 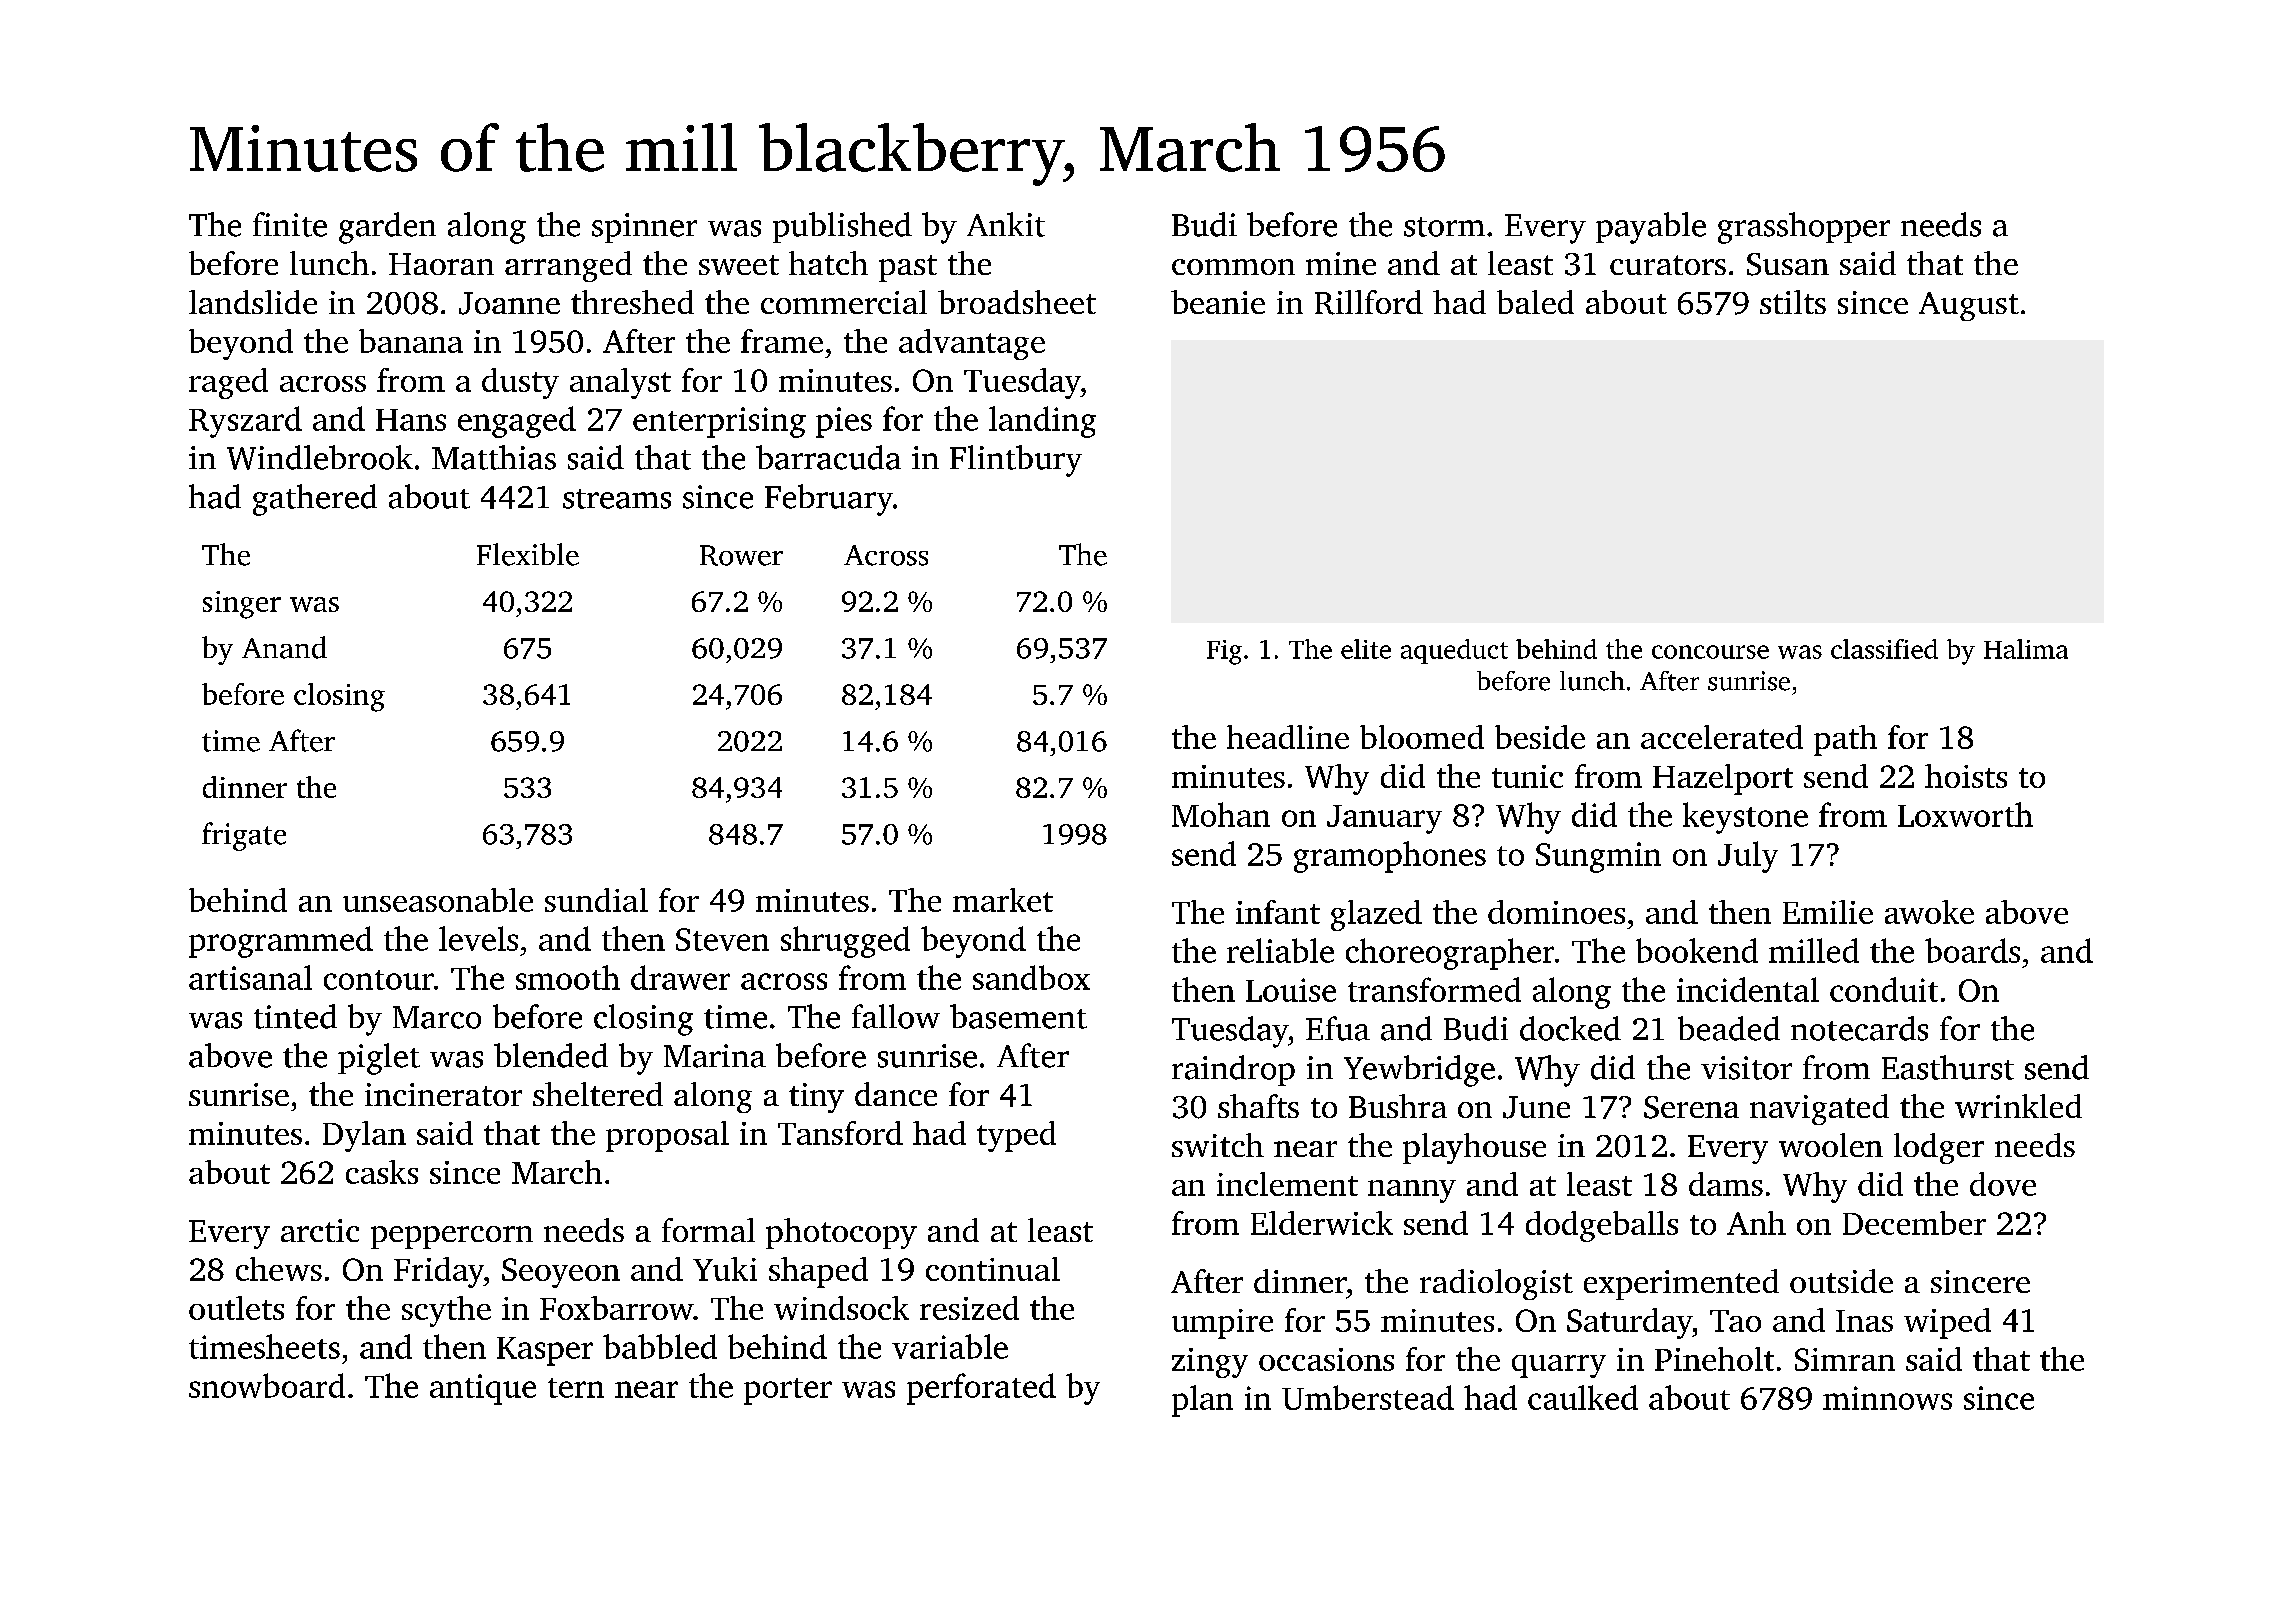 I want to click on Umberstead, so click(x=1368, y=1397).
